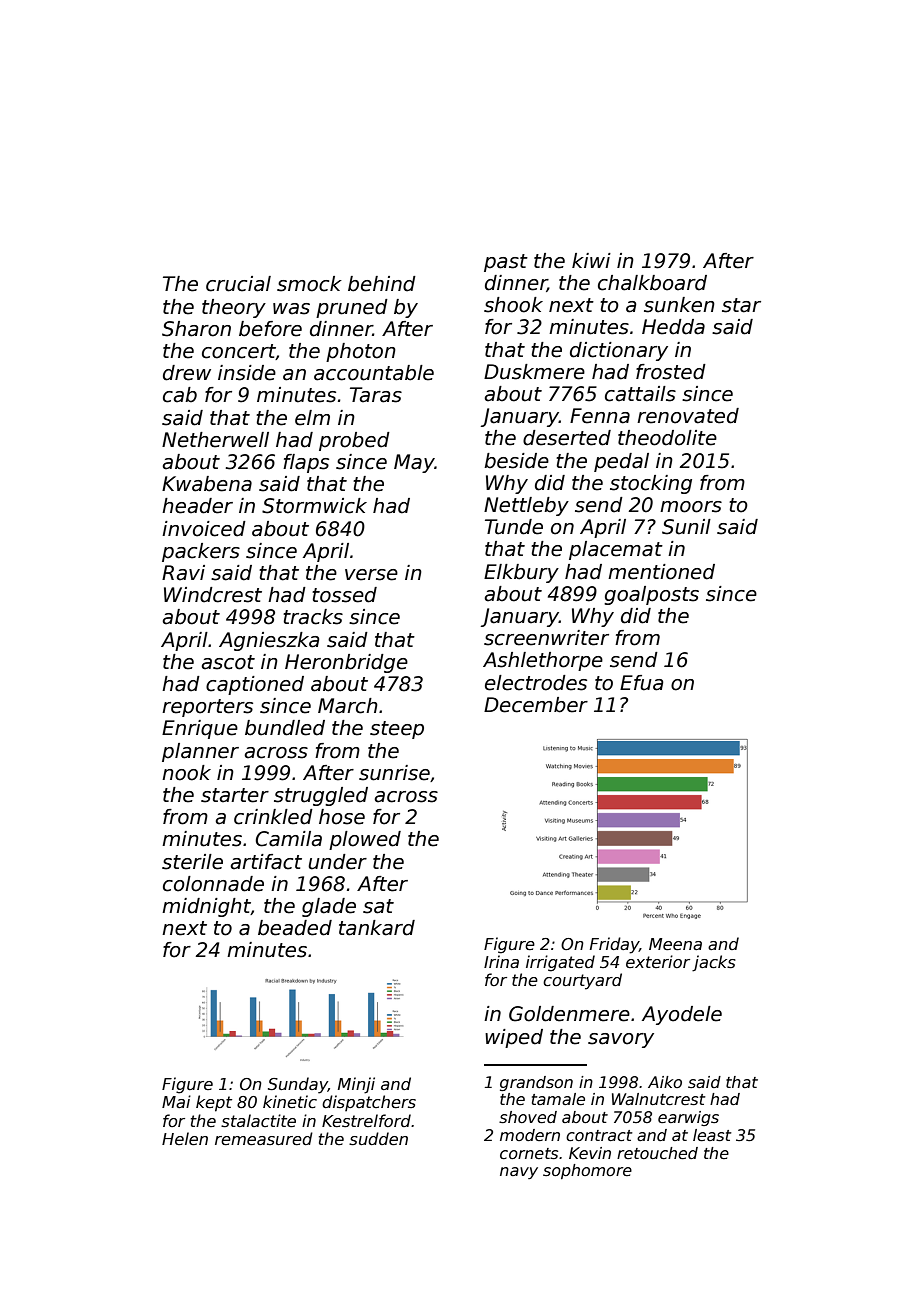 Image resolution: width=924 pixels, height=1311 pixels. What do you see at coordinates (642, 683) in the screenshot?
I see `Efua` at bounding box center [642, 683].
